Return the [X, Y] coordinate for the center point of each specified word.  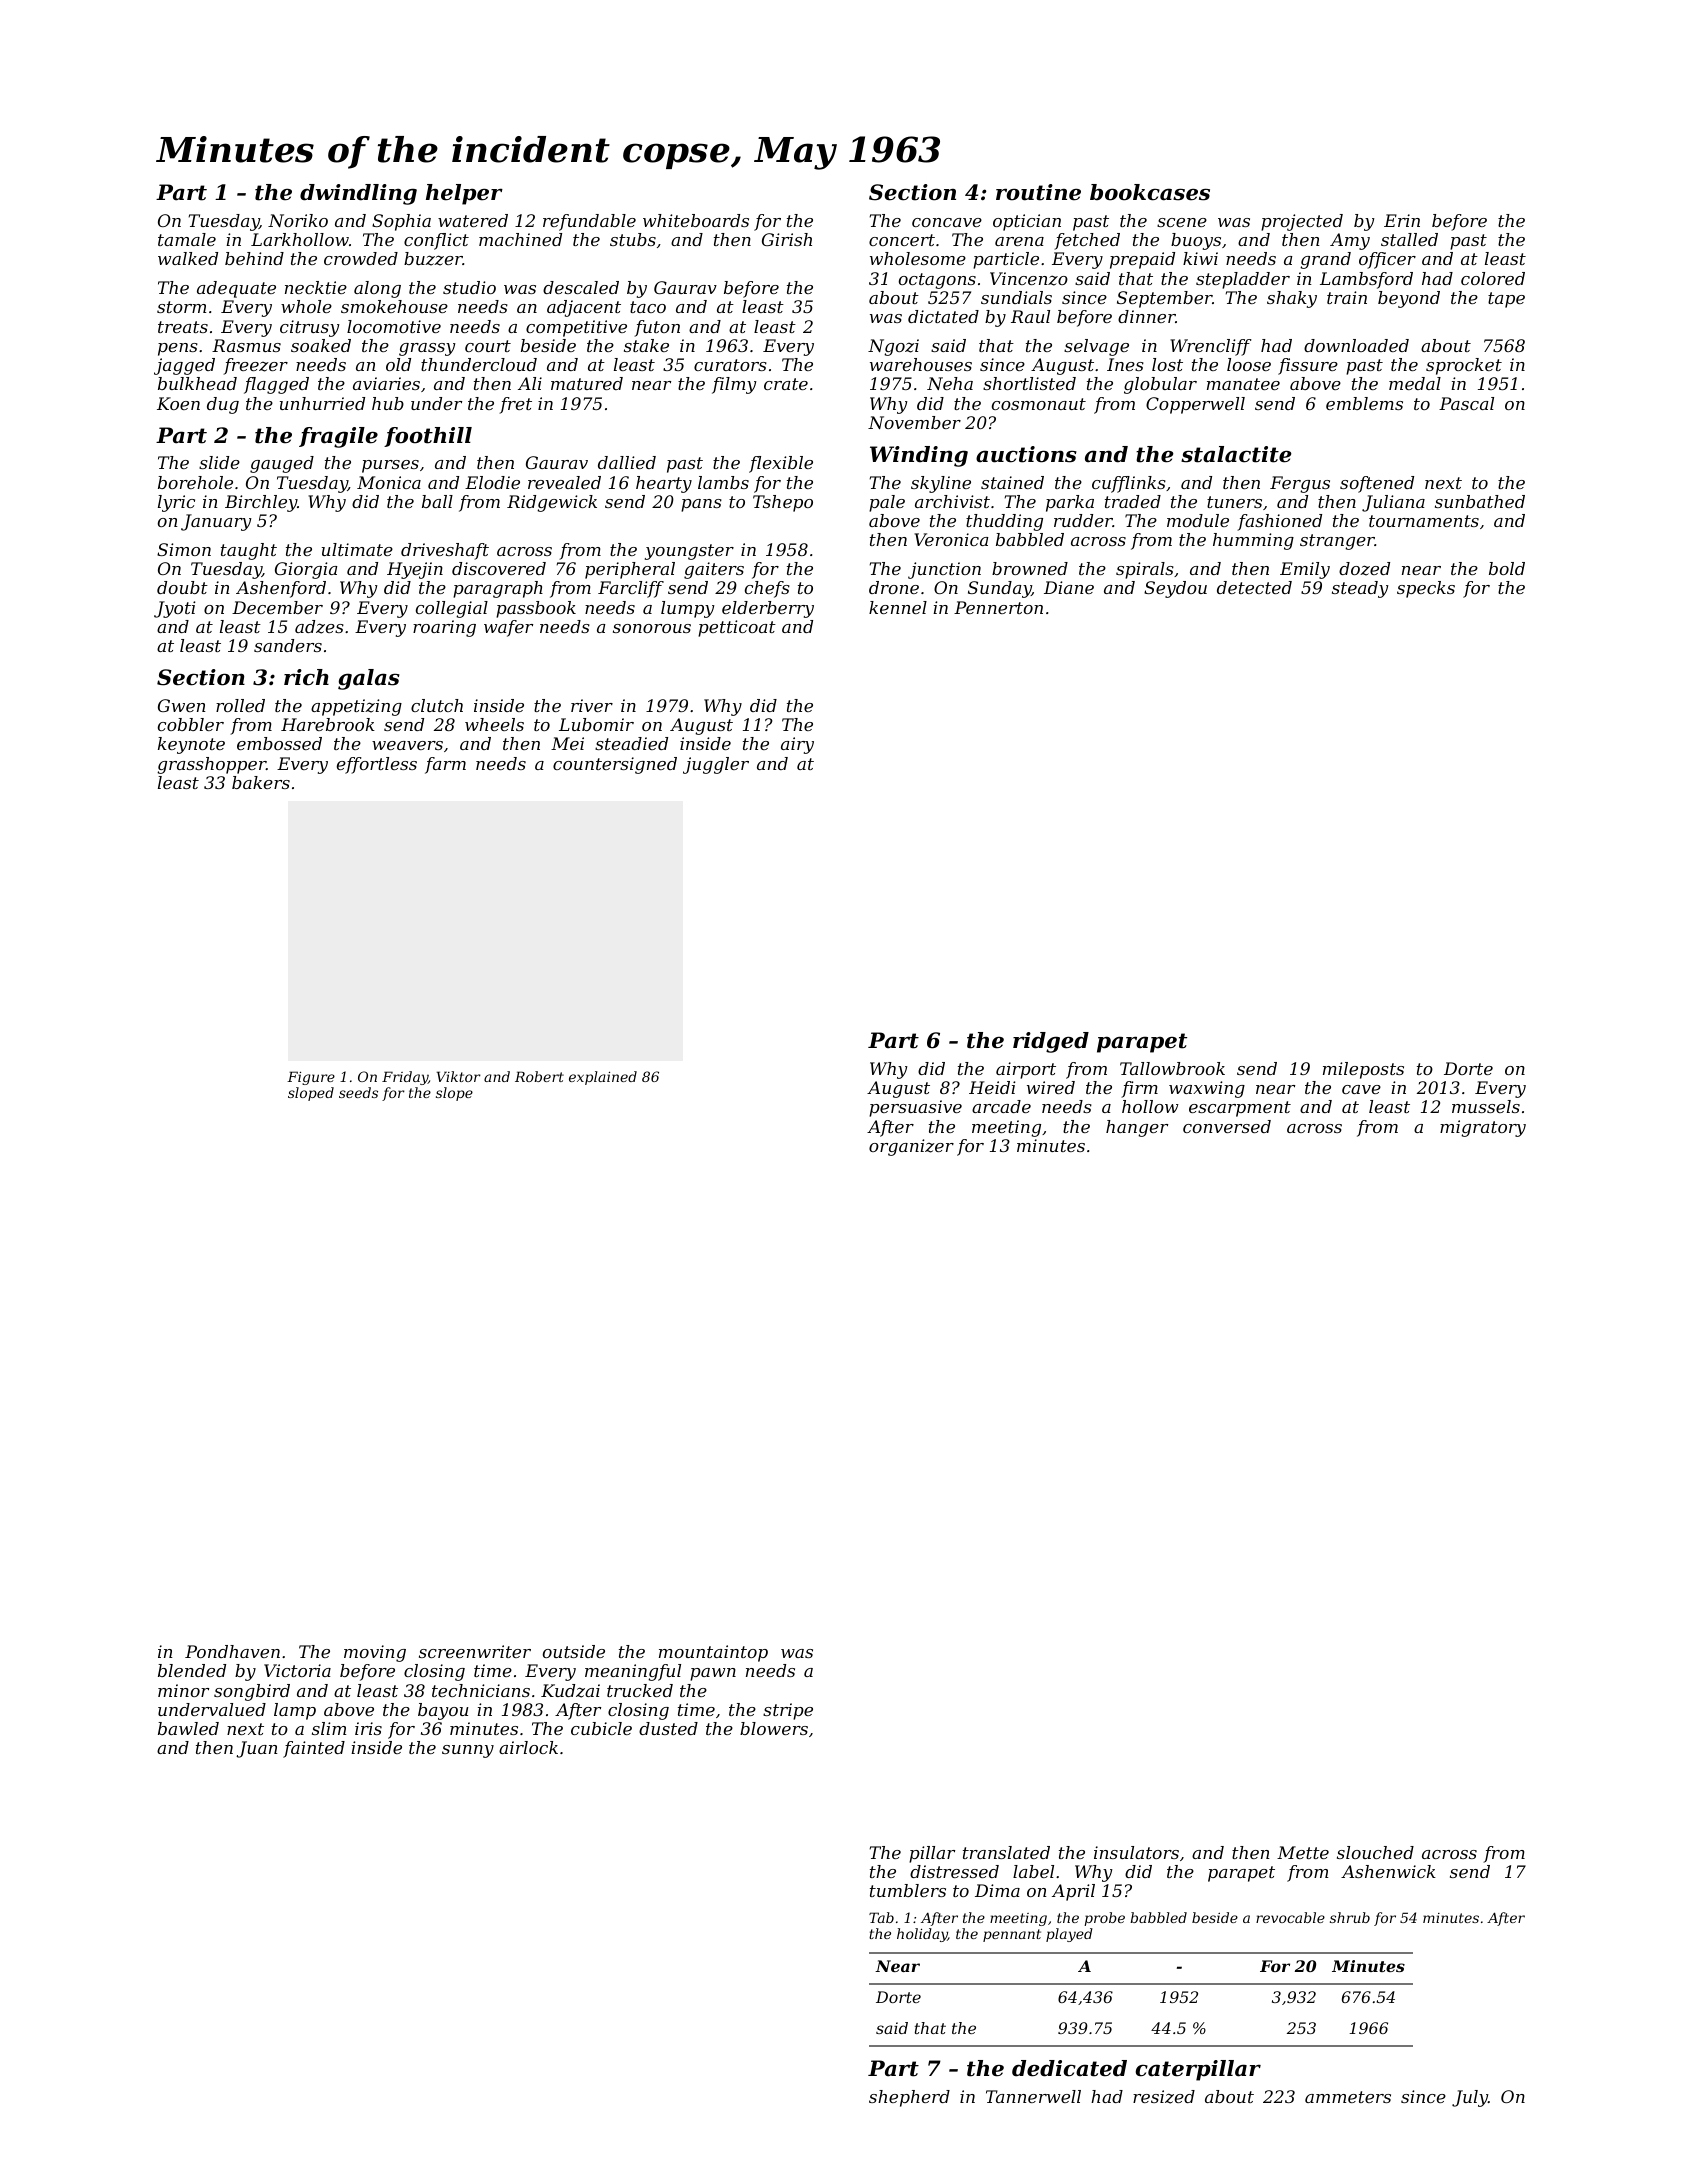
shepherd [909, 2098]
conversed [1227, 1126]
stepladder [1243, 280]
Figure [311, 1078]
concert [902, 240]
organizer [911, 1147]
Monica [389, 482]
